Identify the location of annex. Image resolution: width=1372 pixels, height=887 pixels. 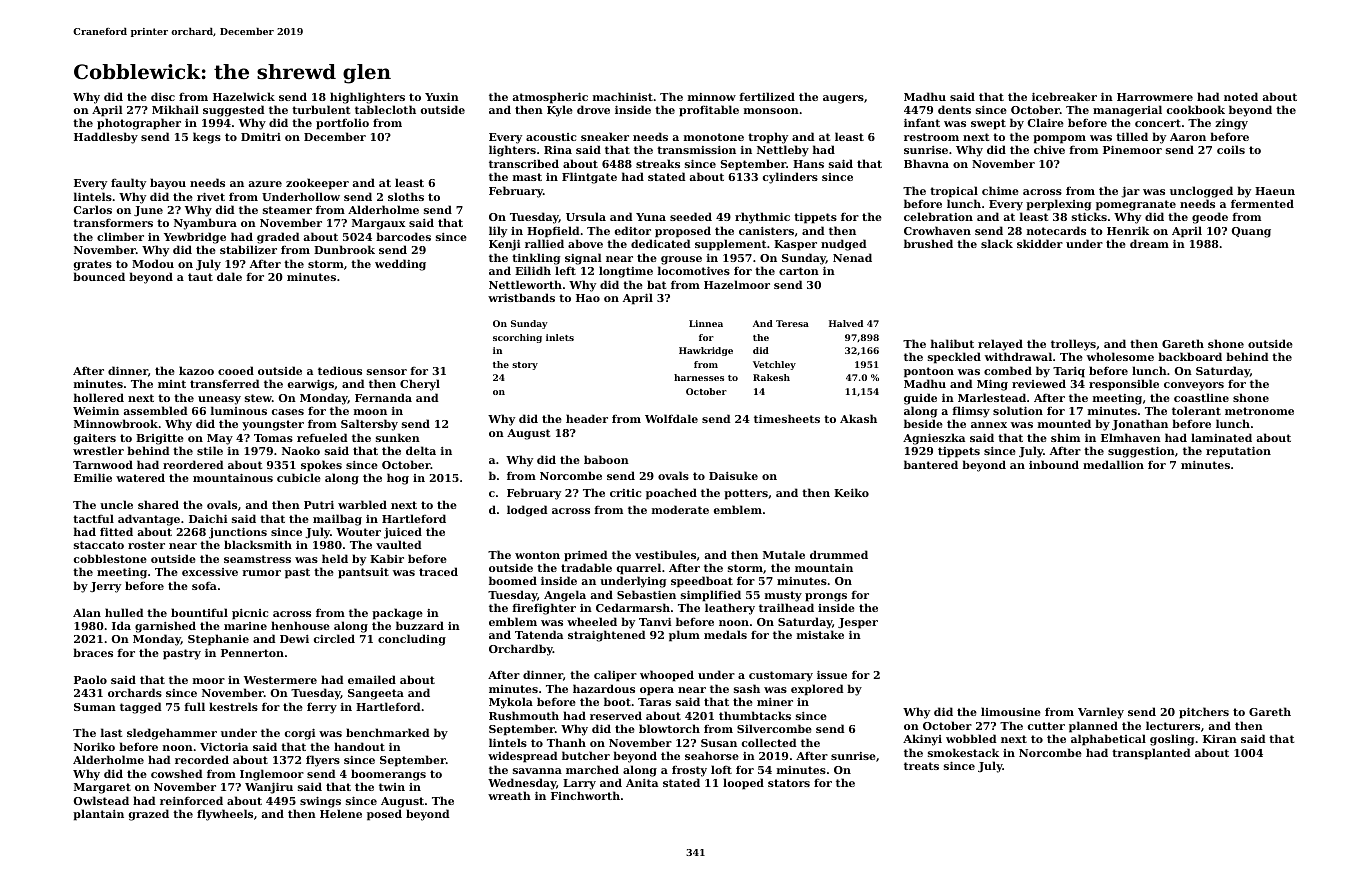
(989, 425).
